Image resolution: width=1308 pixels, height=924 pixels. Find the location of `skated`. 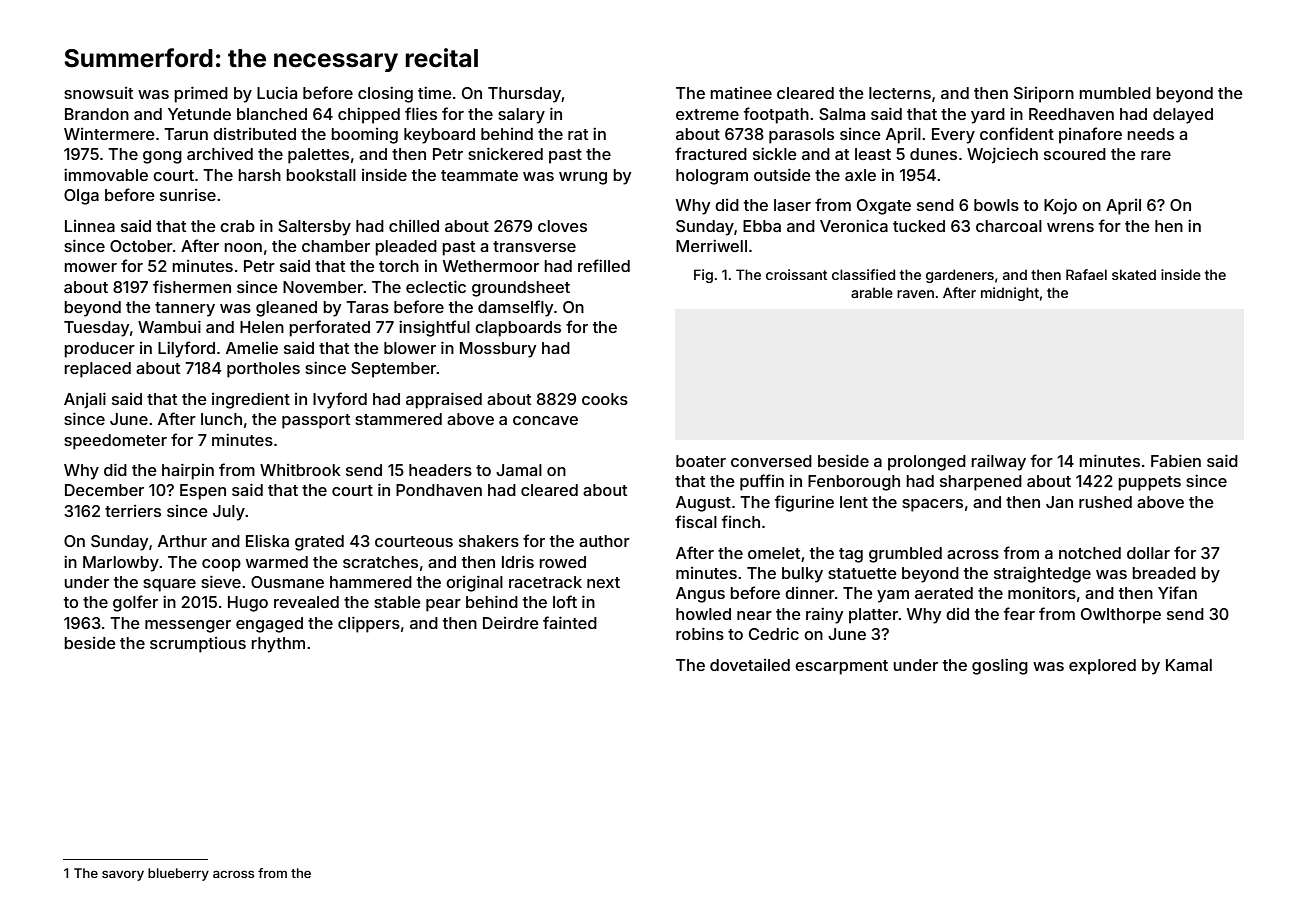

skated is located at coordinates (1134, 274).
